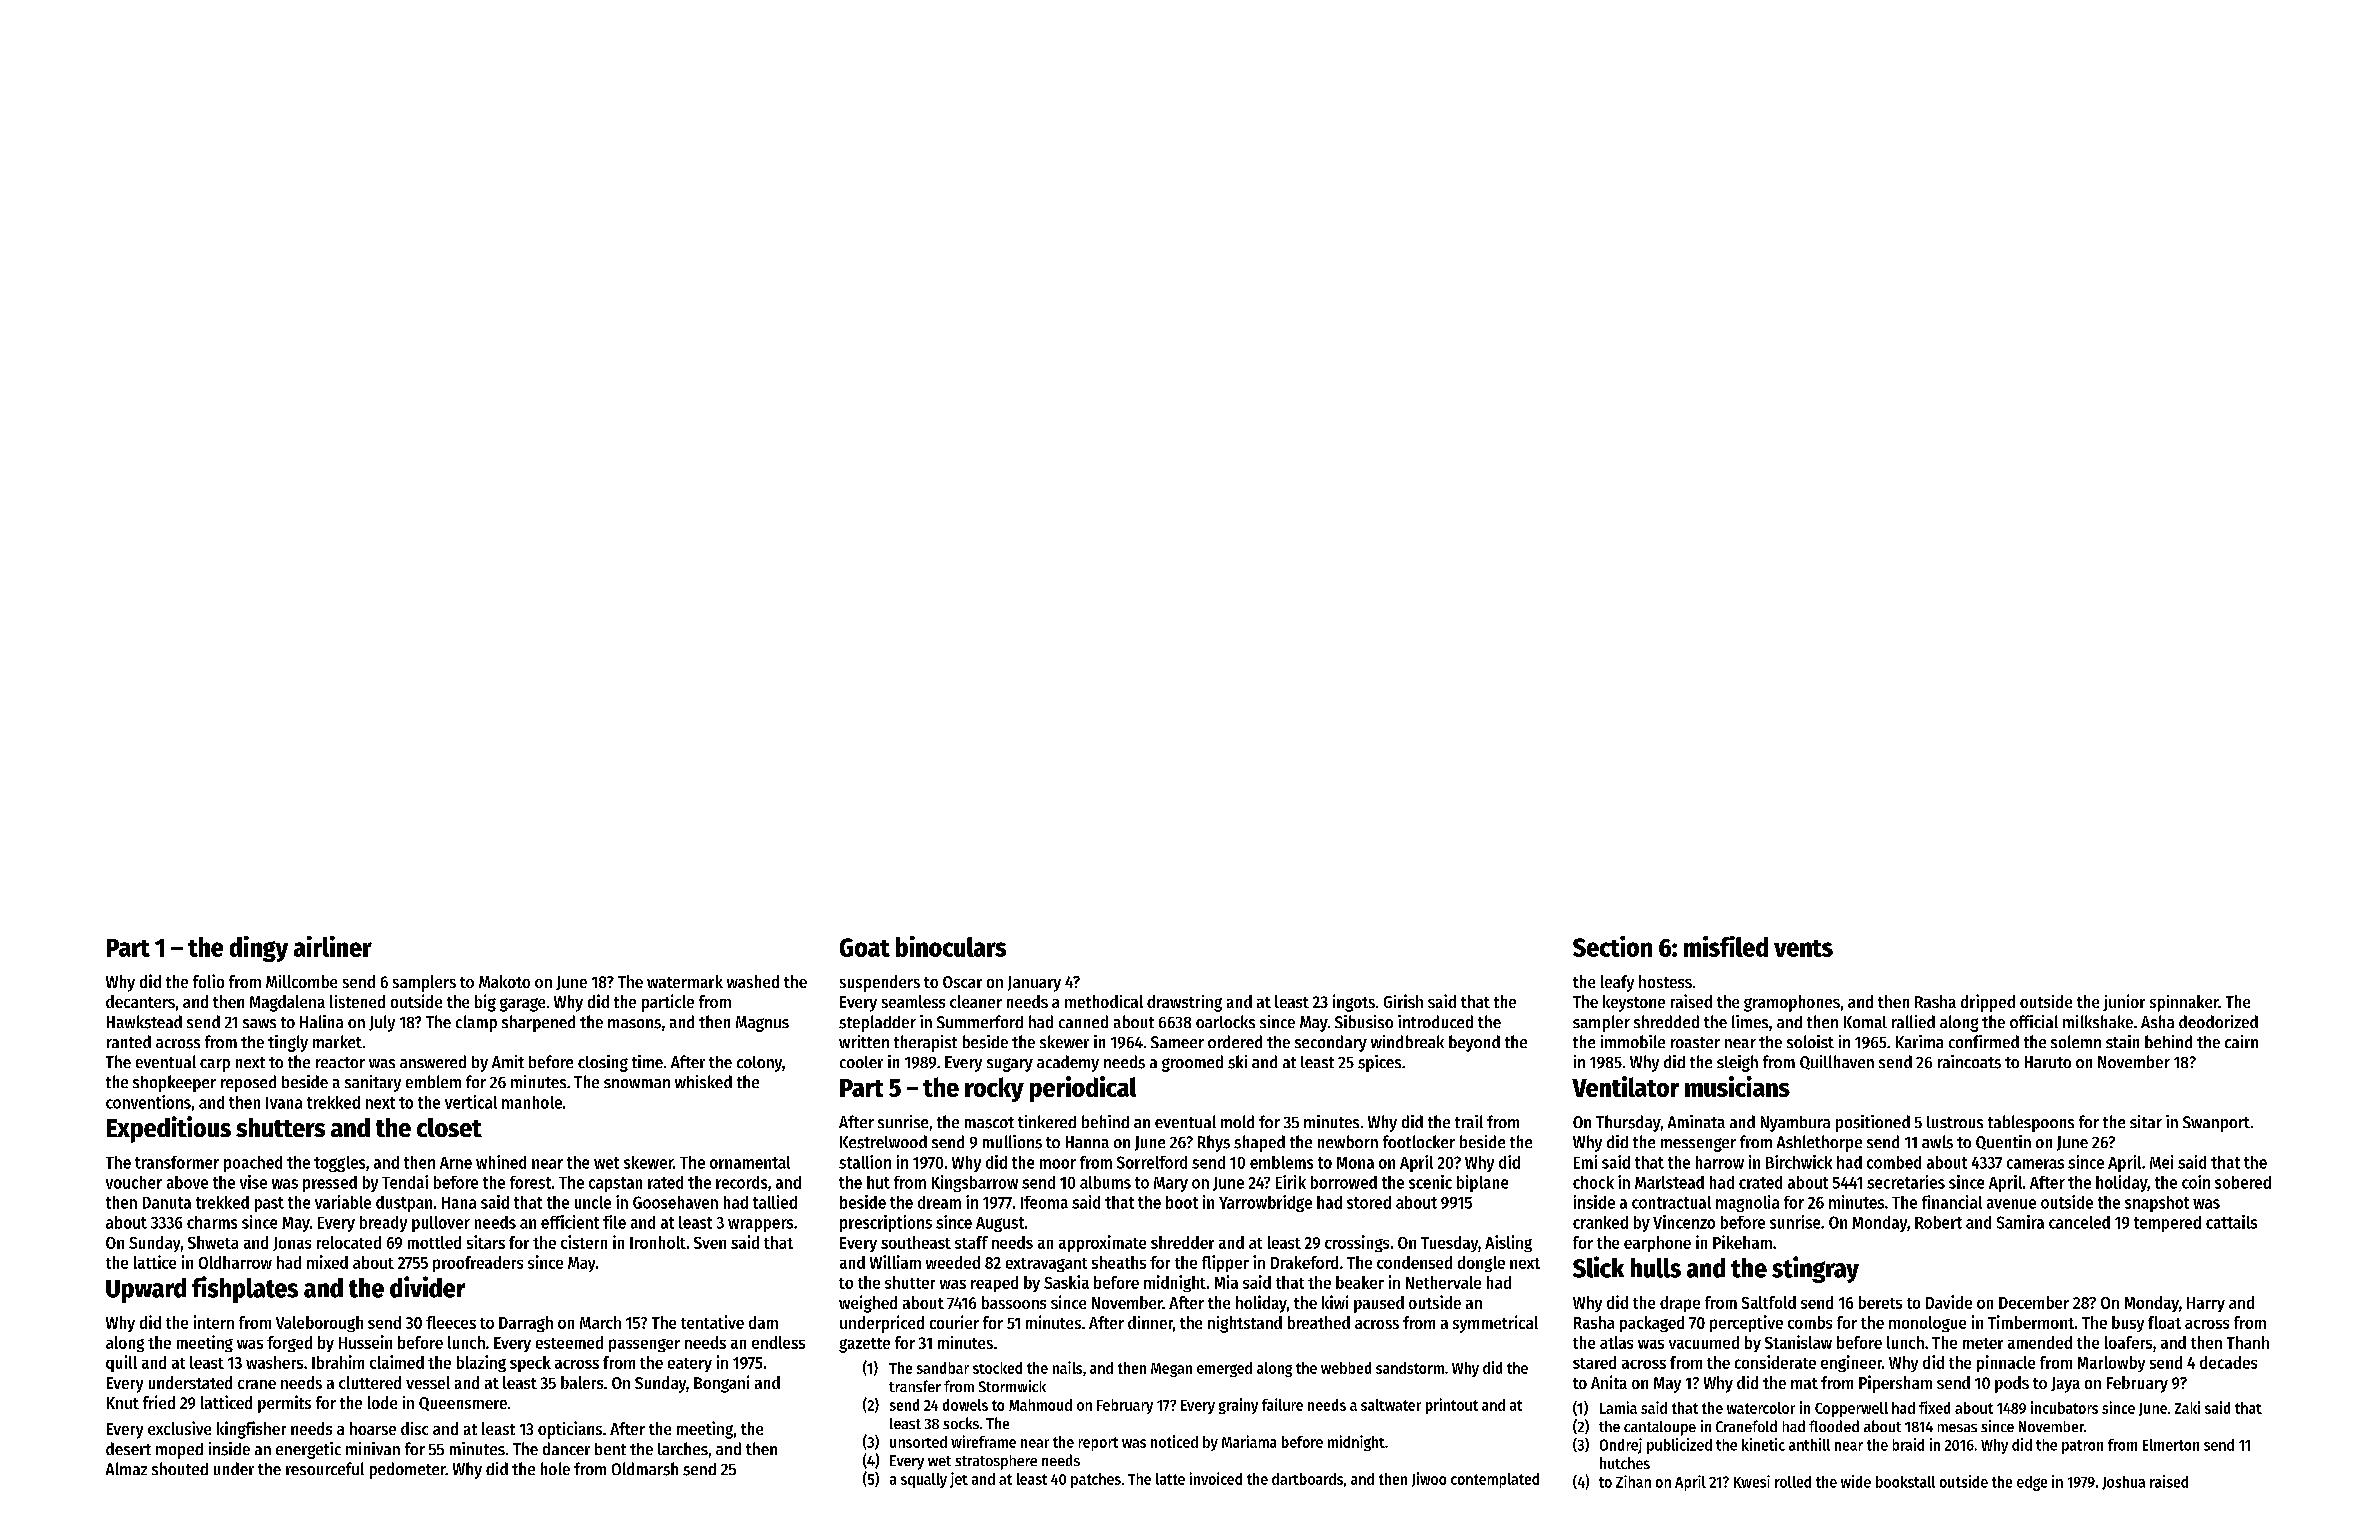 The height and width of the document is (1540, 2380). I want to click on Emi, so click(1585, 1162).
